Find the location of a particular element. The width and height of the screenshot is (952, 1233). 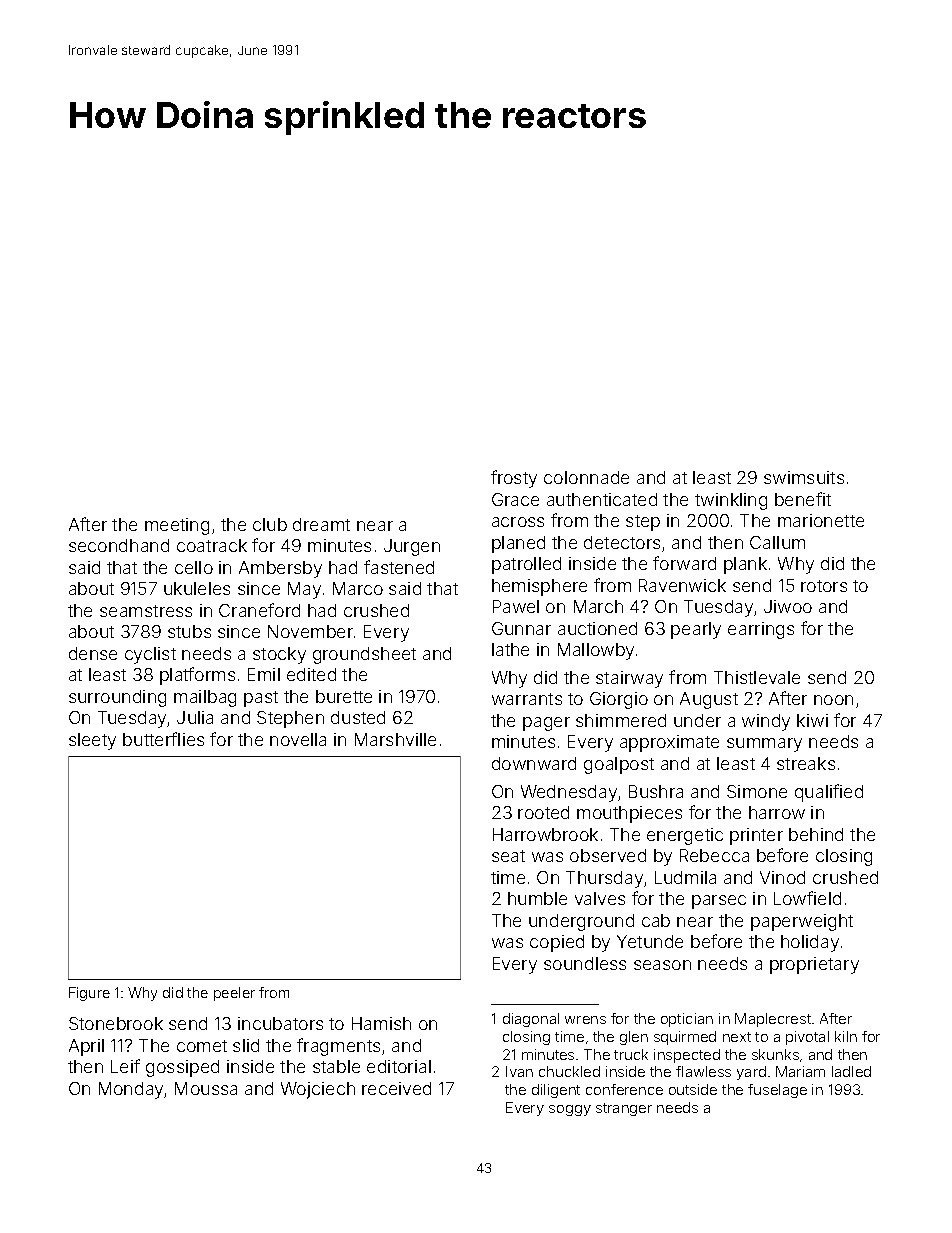

meeting is located at coordinates (177, 526).
